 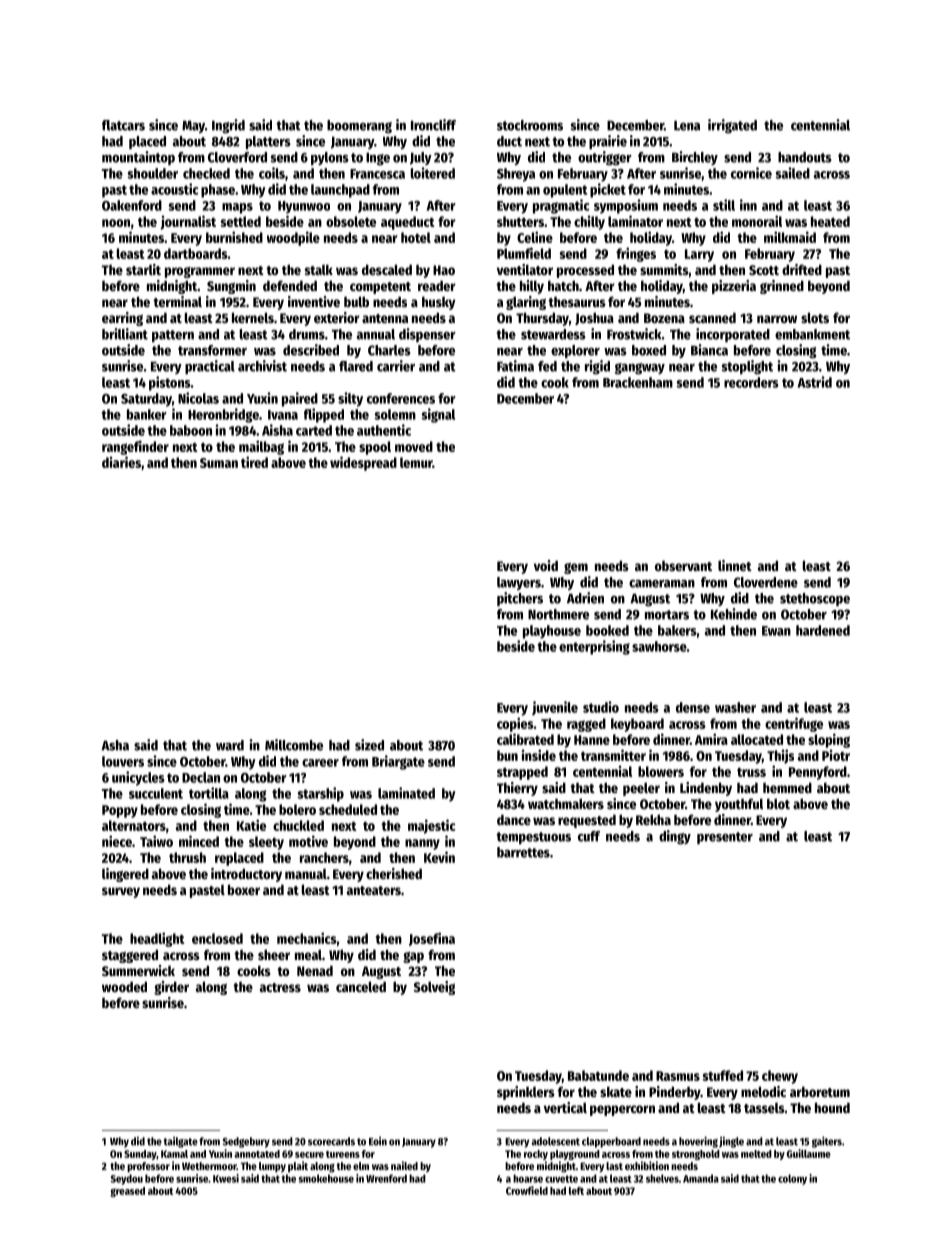 I want to click on Sedgebury, so click(x=246, y=1142).
